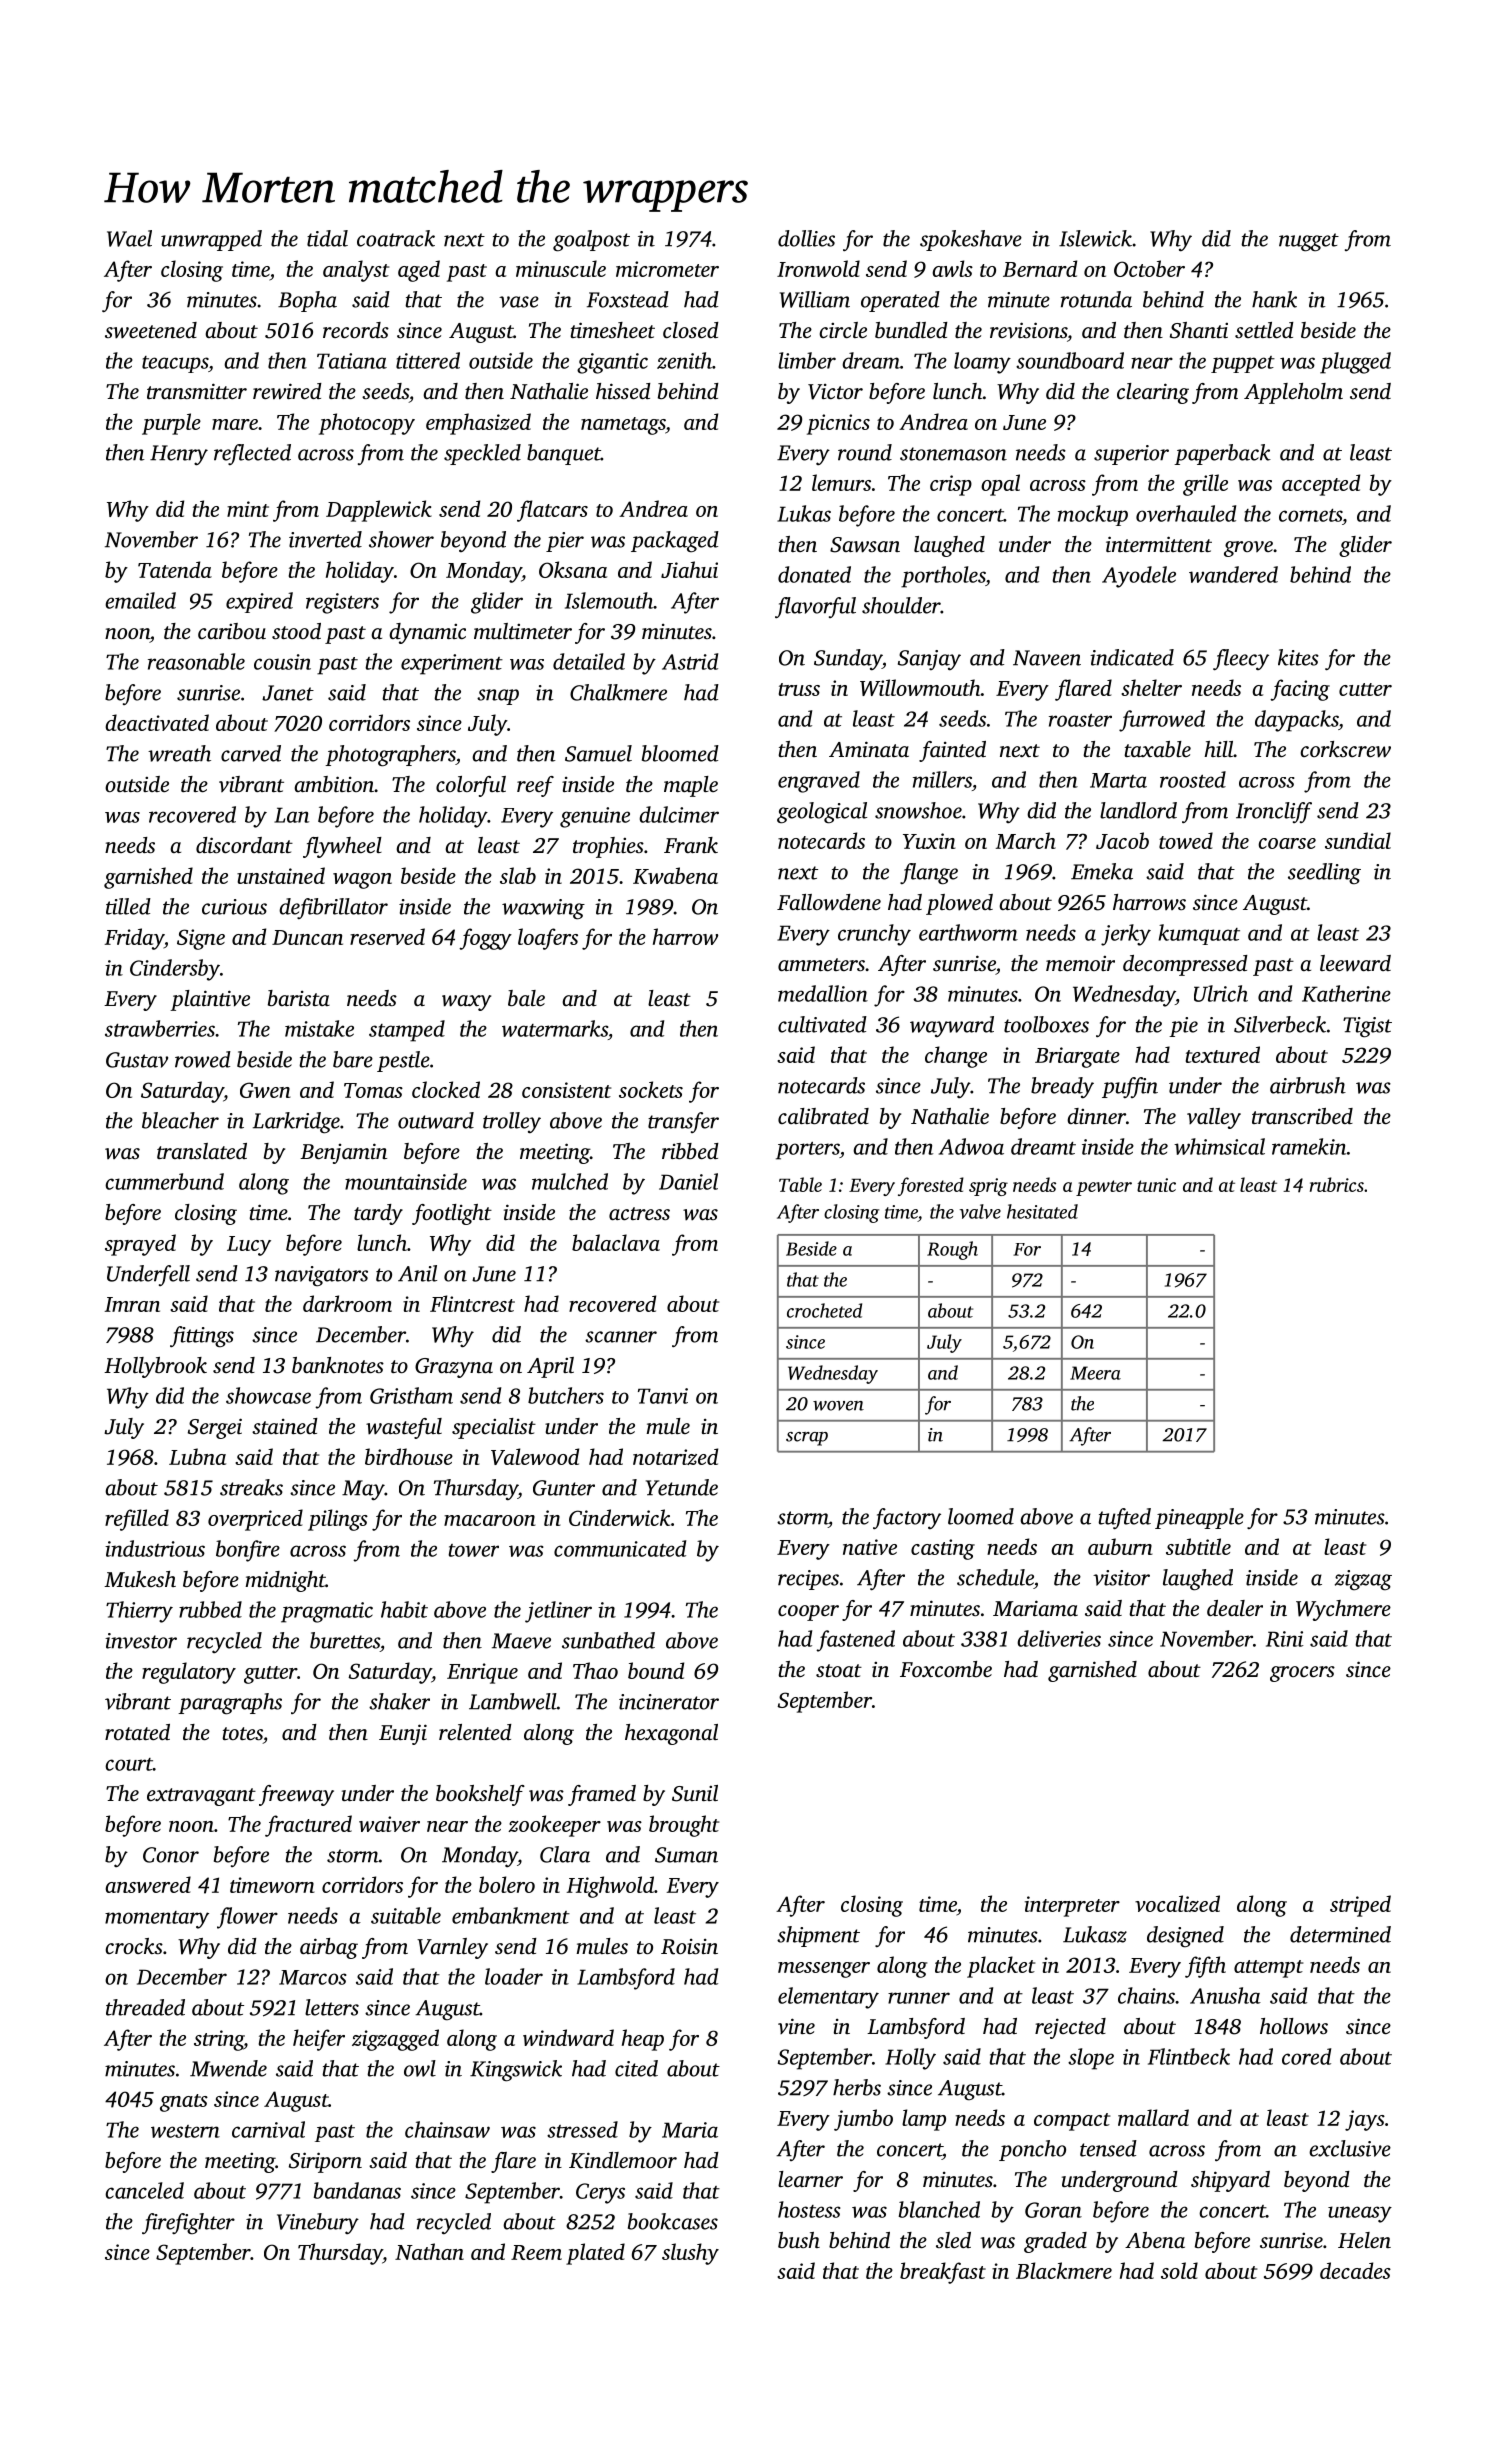 This screenshot has width=1496, height=2464. What do you see at coordinates (144, 2190) in the screenshot?
I see `canceled` at bounding box center [144, 2190].
